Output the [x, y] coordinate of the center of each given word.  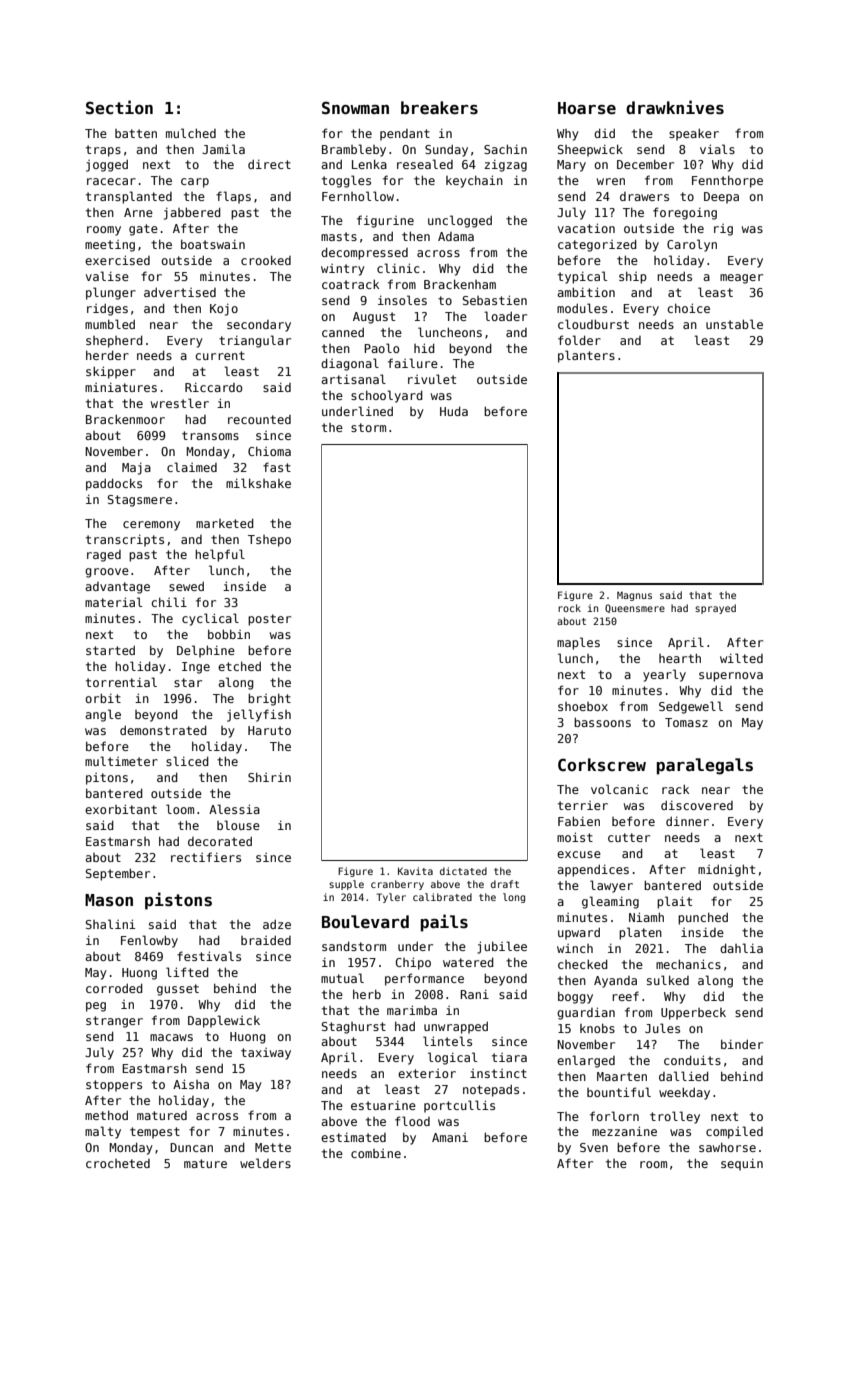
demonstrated [163, 730]
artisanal [353, 379]
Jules [662, 1028]
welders [265, 1163]
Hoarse [587, 108]
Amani [450, 1137]
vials [717, 149]
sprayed [715, 609]
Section [119, 107]
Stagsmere [139, 501]
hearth [680, 658]
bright [269, 699]
